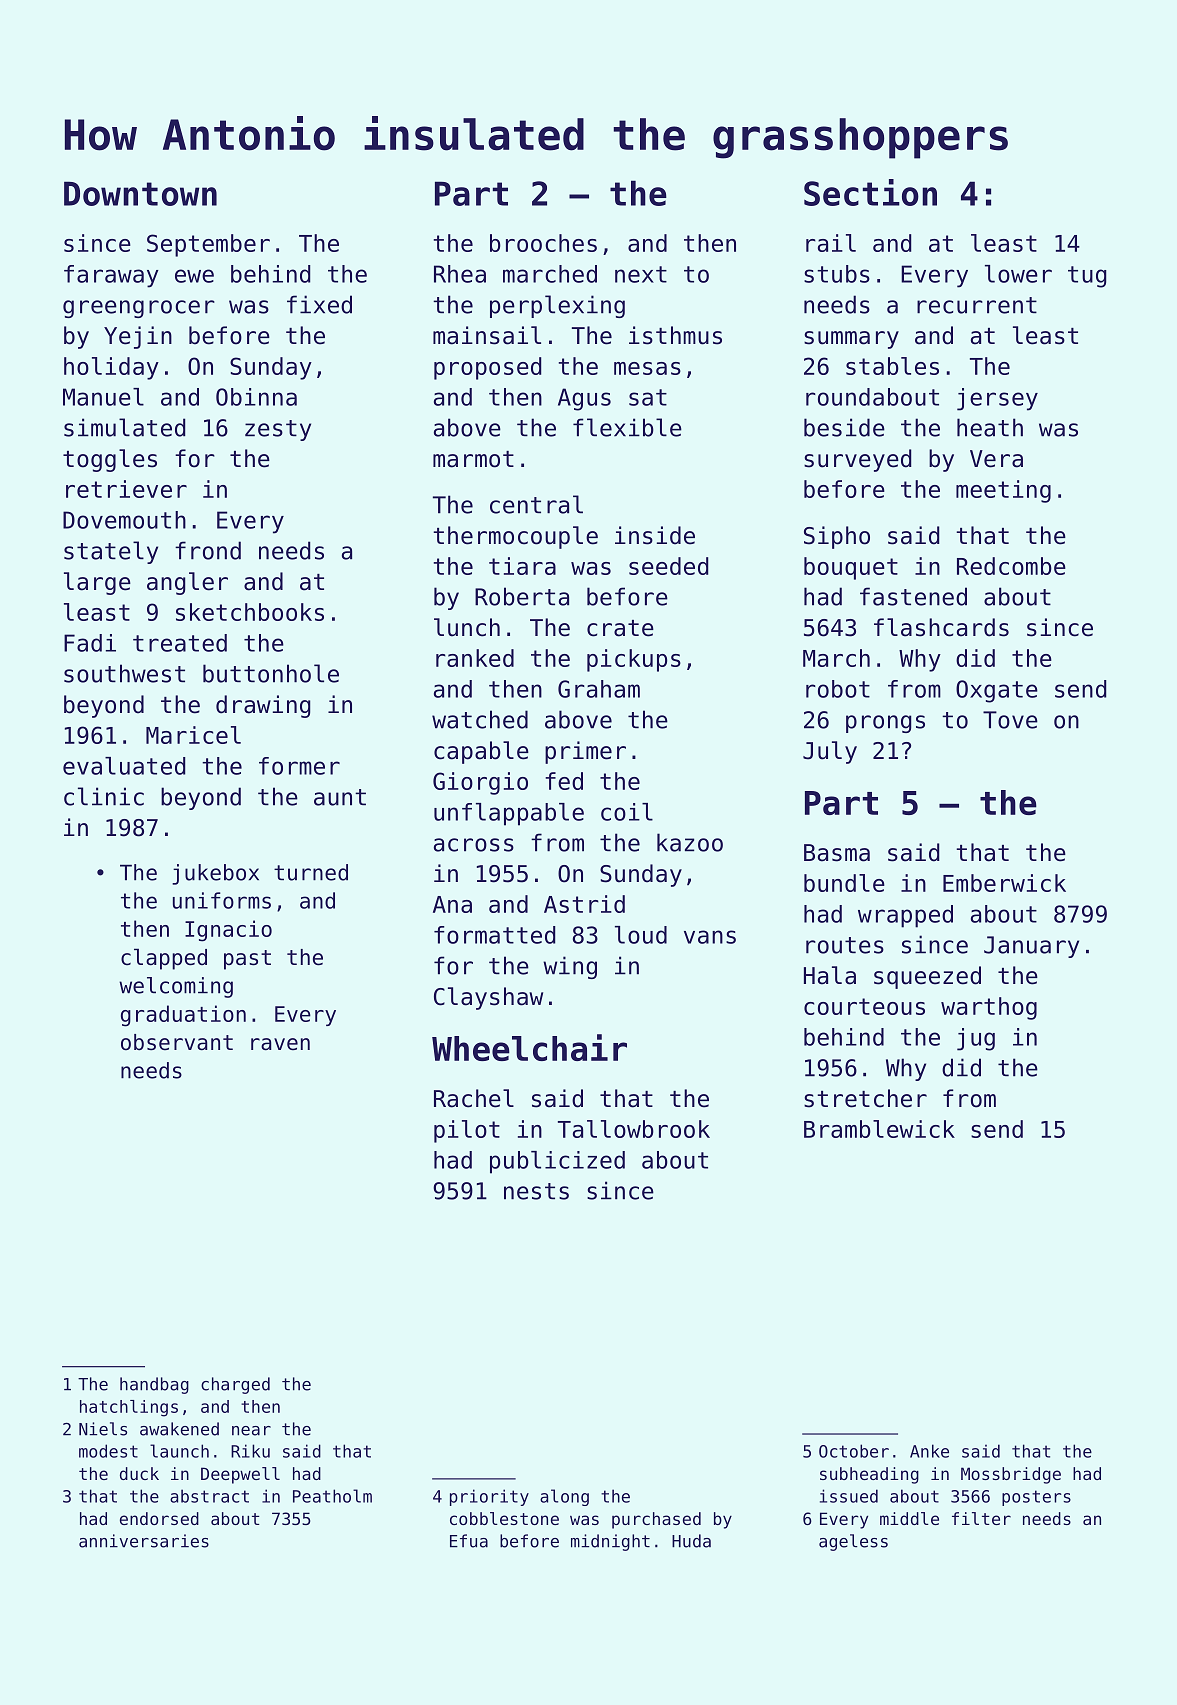  Describe the element at coordinates (140, 193) in the screenshot. I see `Downtown` at that location.
